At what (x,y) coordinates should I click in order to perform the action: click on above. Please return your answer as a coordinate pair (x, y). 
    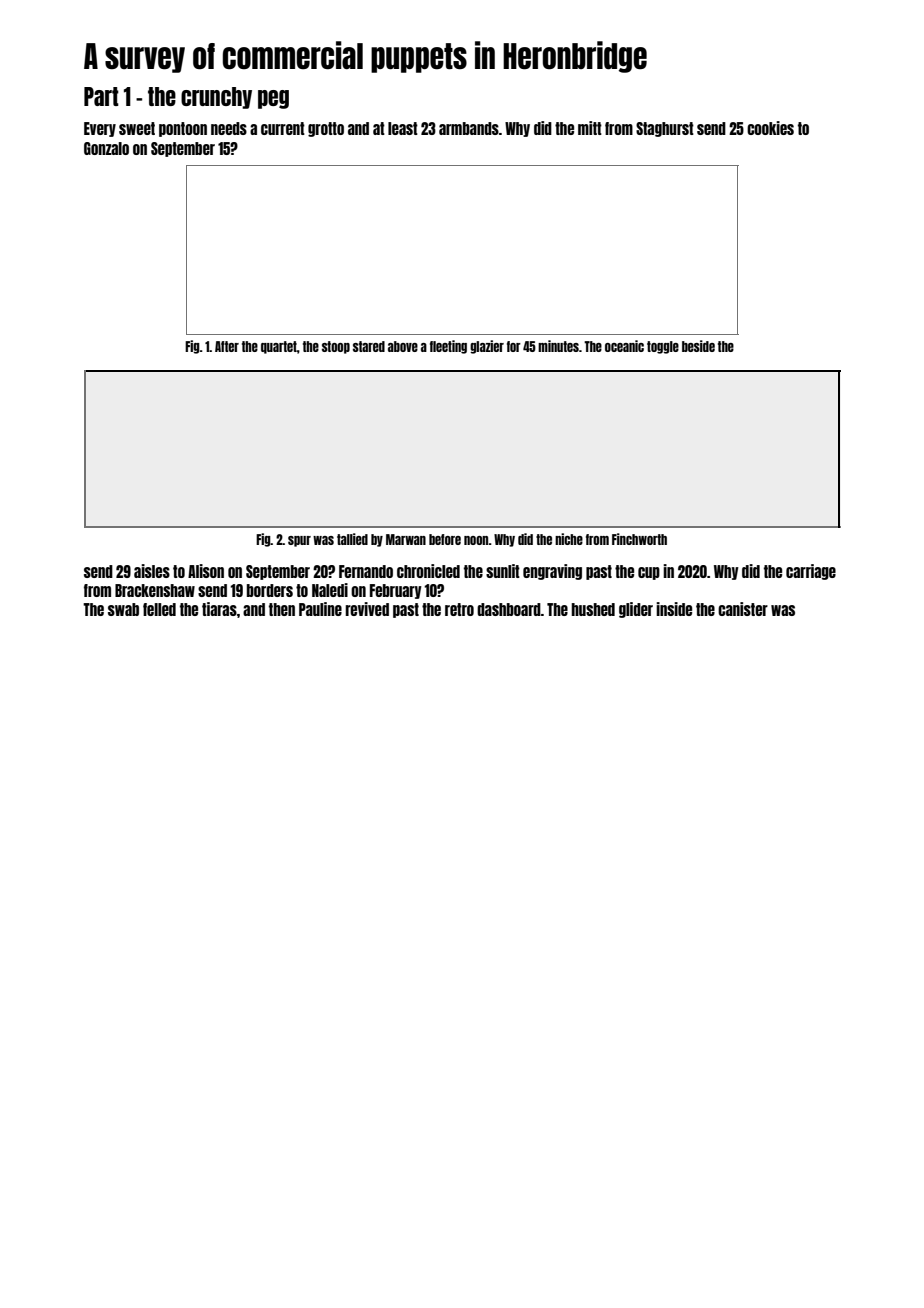
    Looking at the image, I should click on (403, 346).
